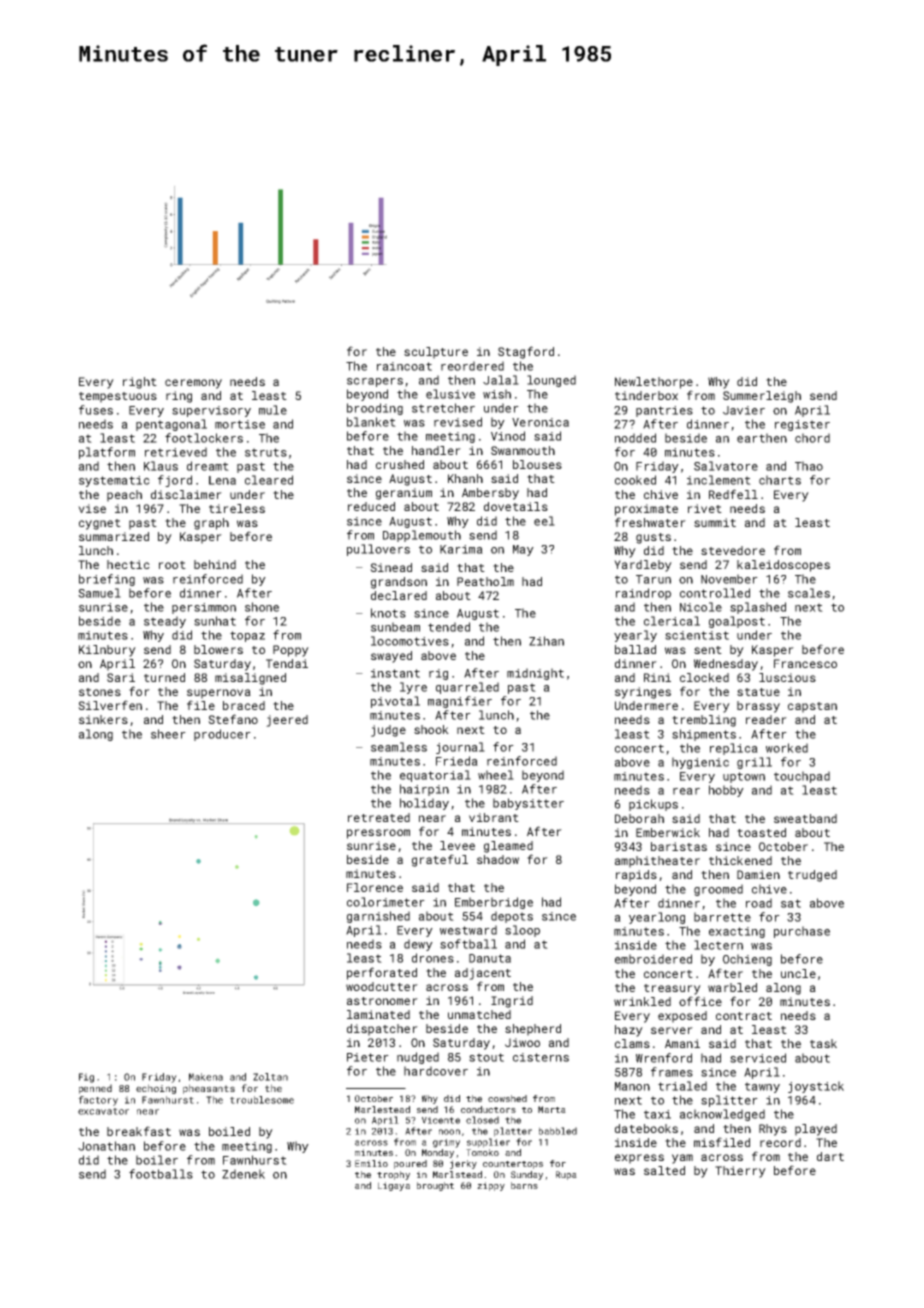  What do you see at coordinates (193, 384) in the screenshot?
I see `ceremony` at bounding box center [193, 384].
